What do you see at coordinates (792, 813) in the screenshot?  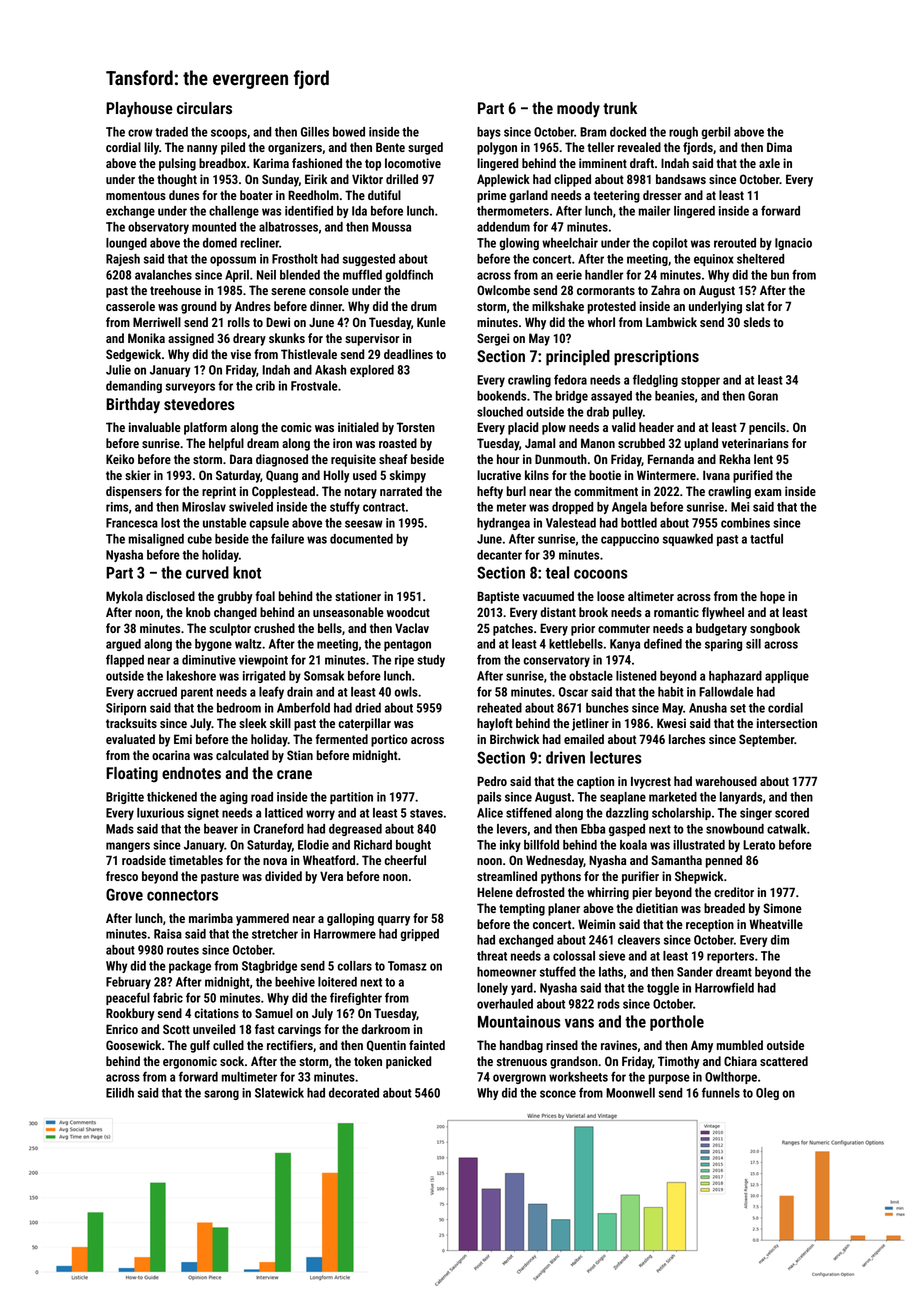 I see `scored` at bounding box center [792, 813].
